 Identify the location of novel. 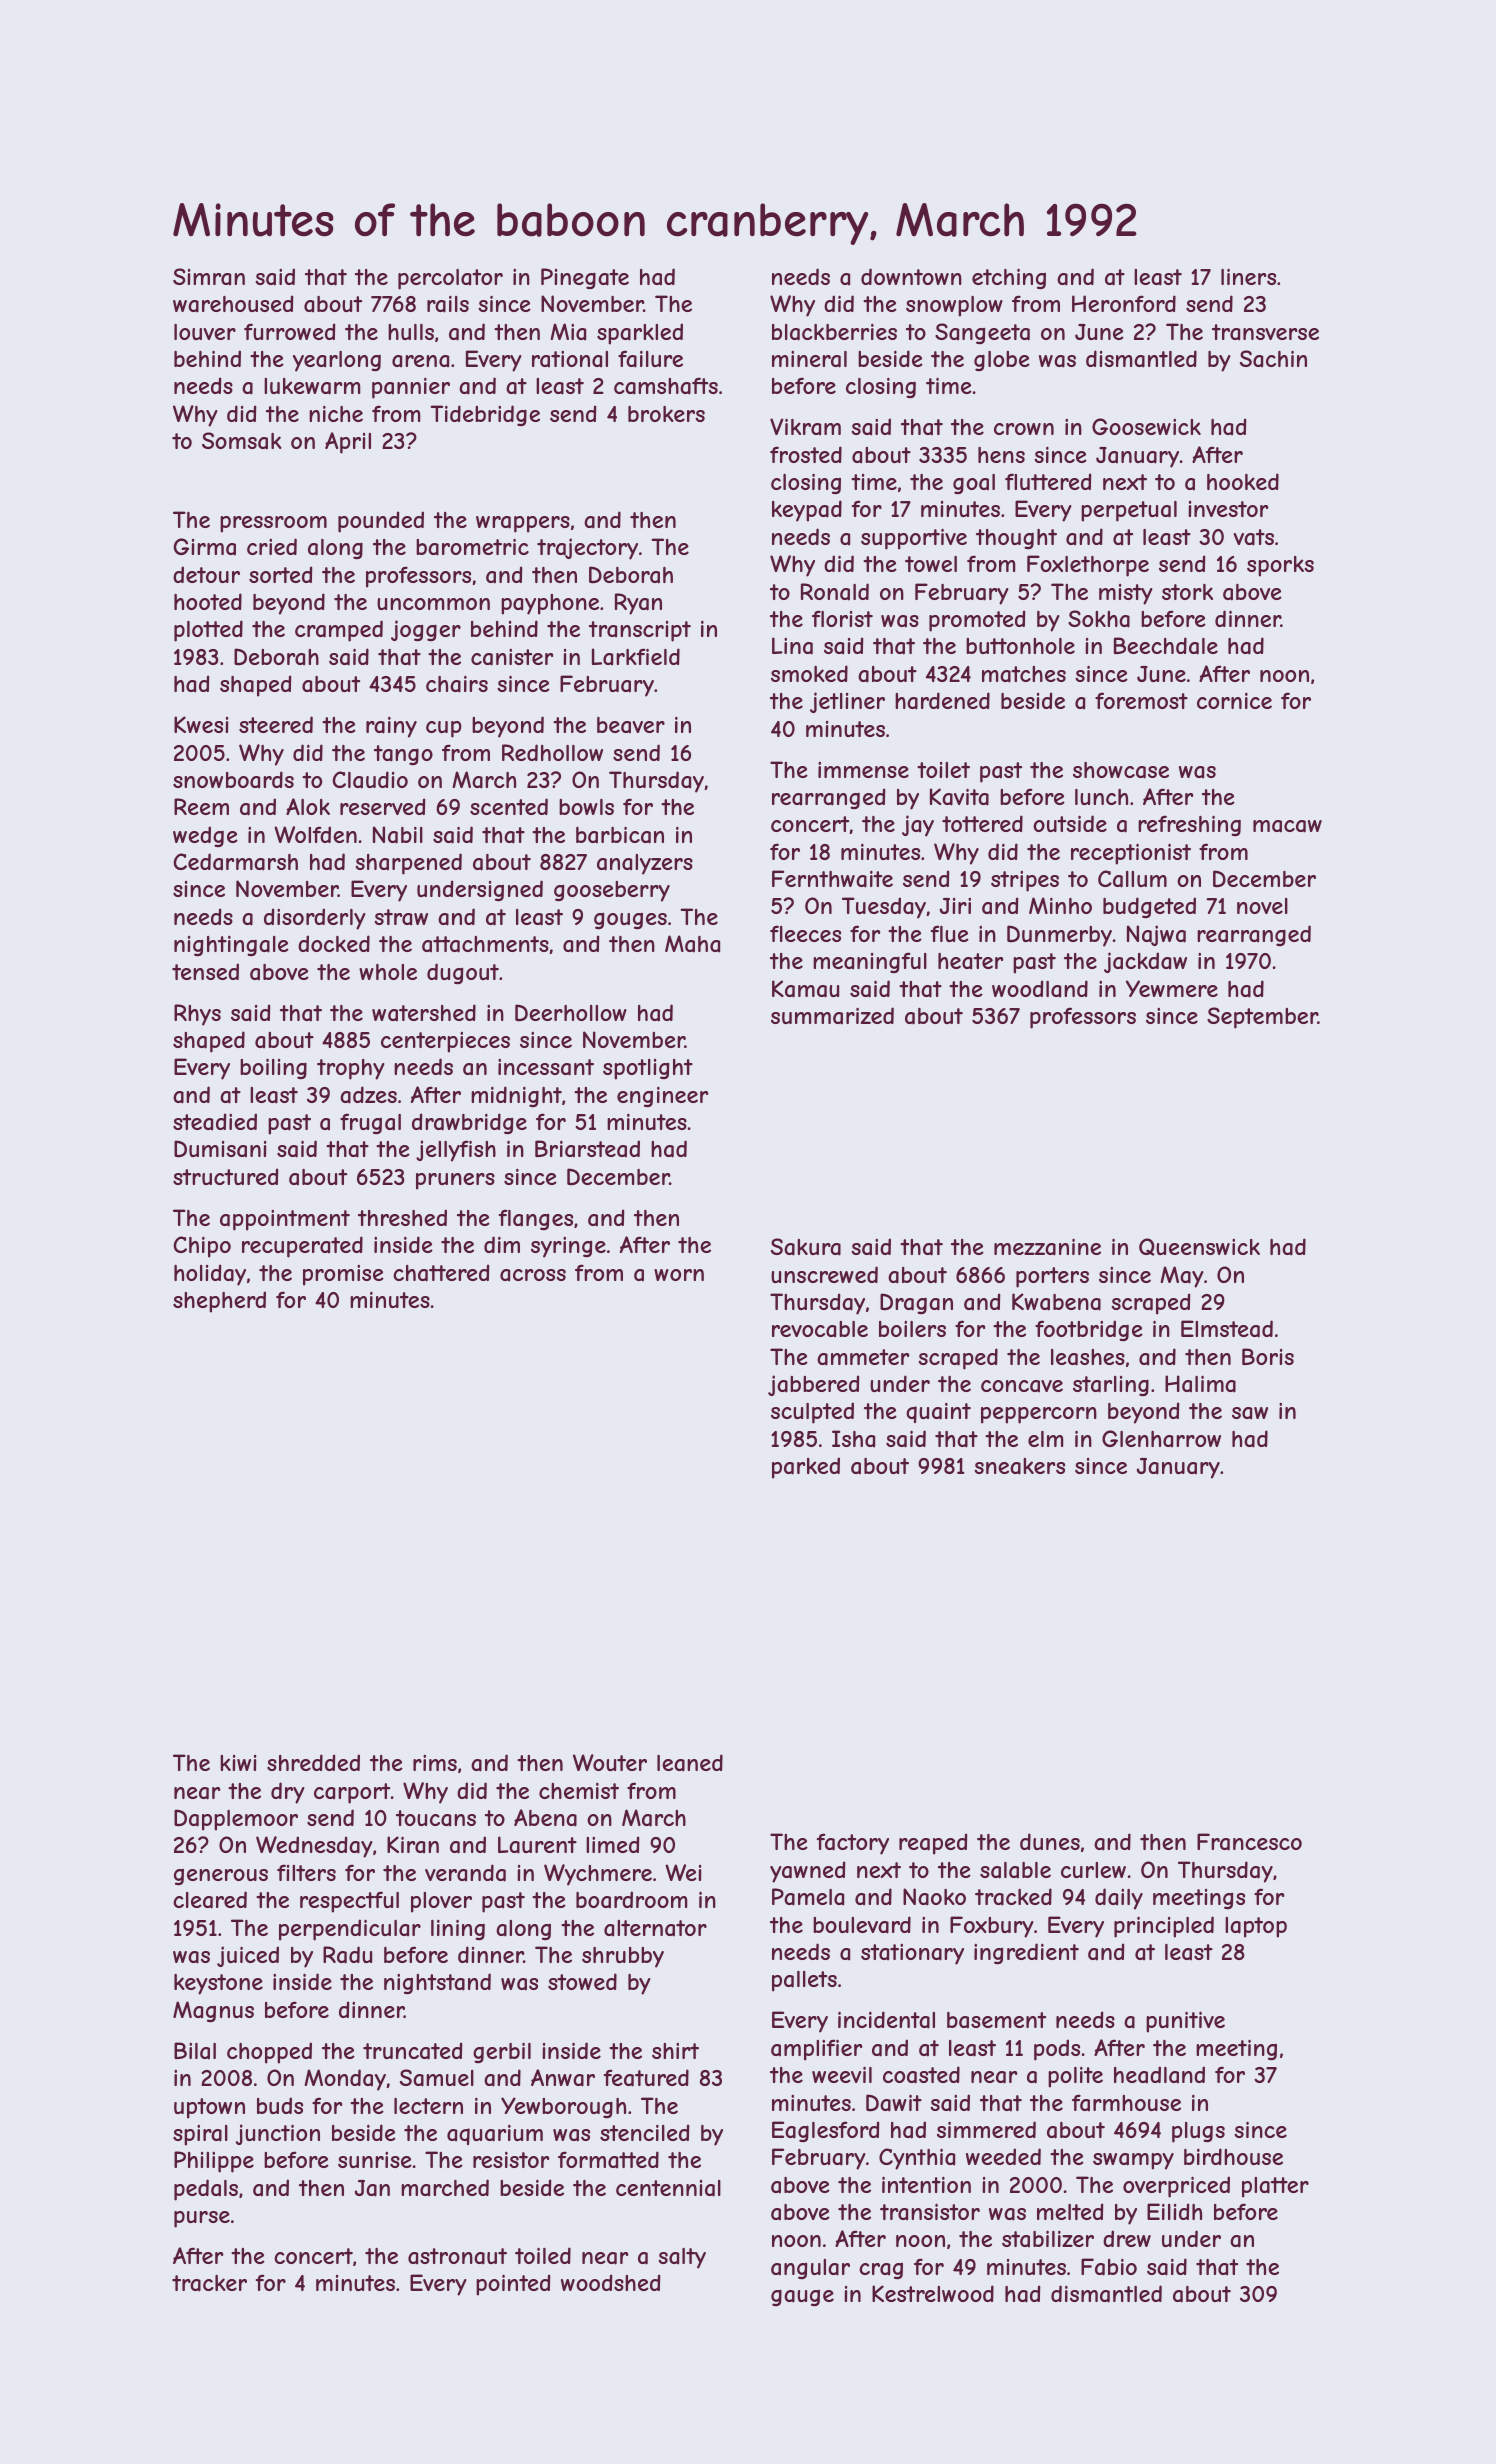
(1262, 906).
